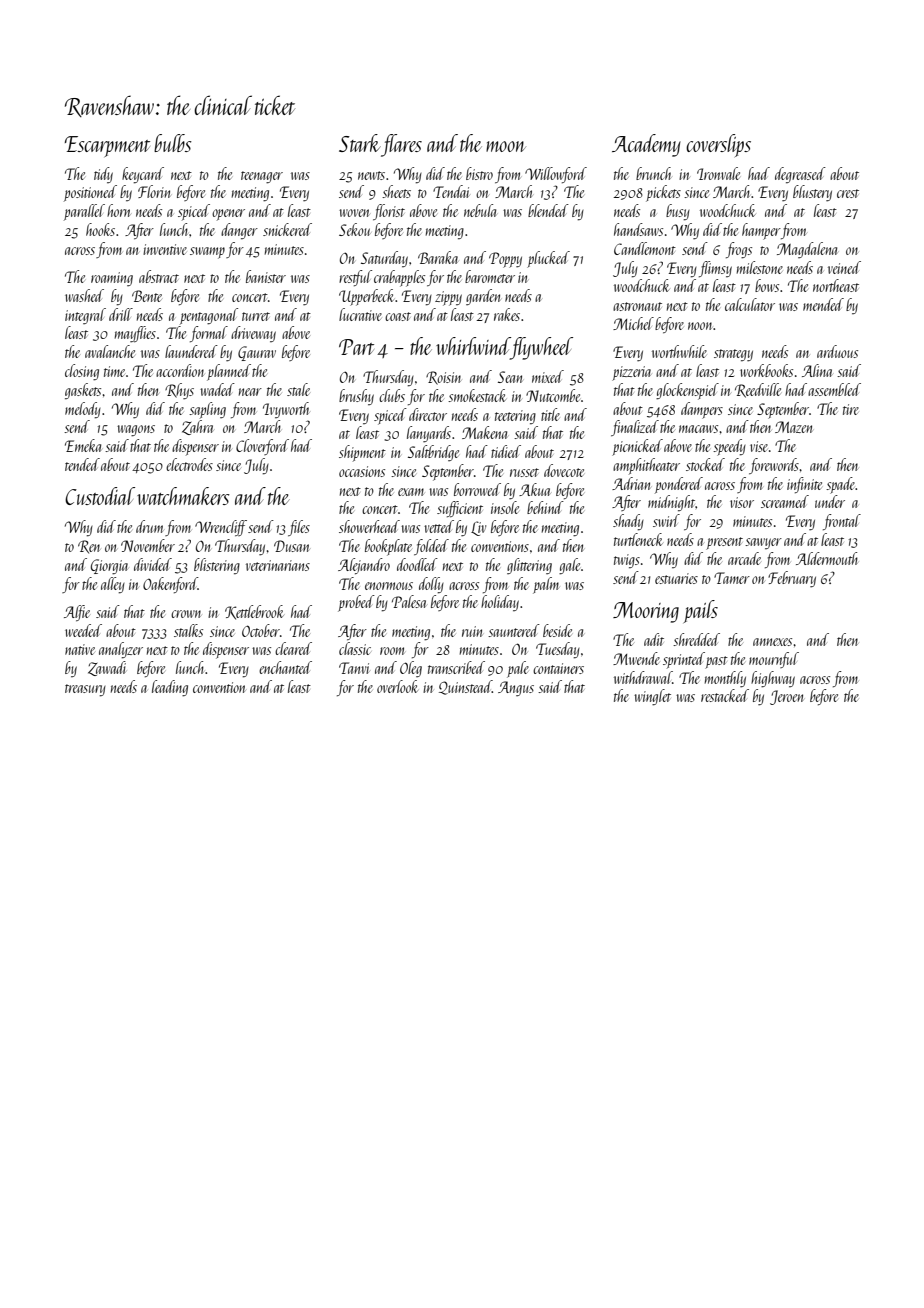  I want to click on Aldermouth, so click(827, 558).
